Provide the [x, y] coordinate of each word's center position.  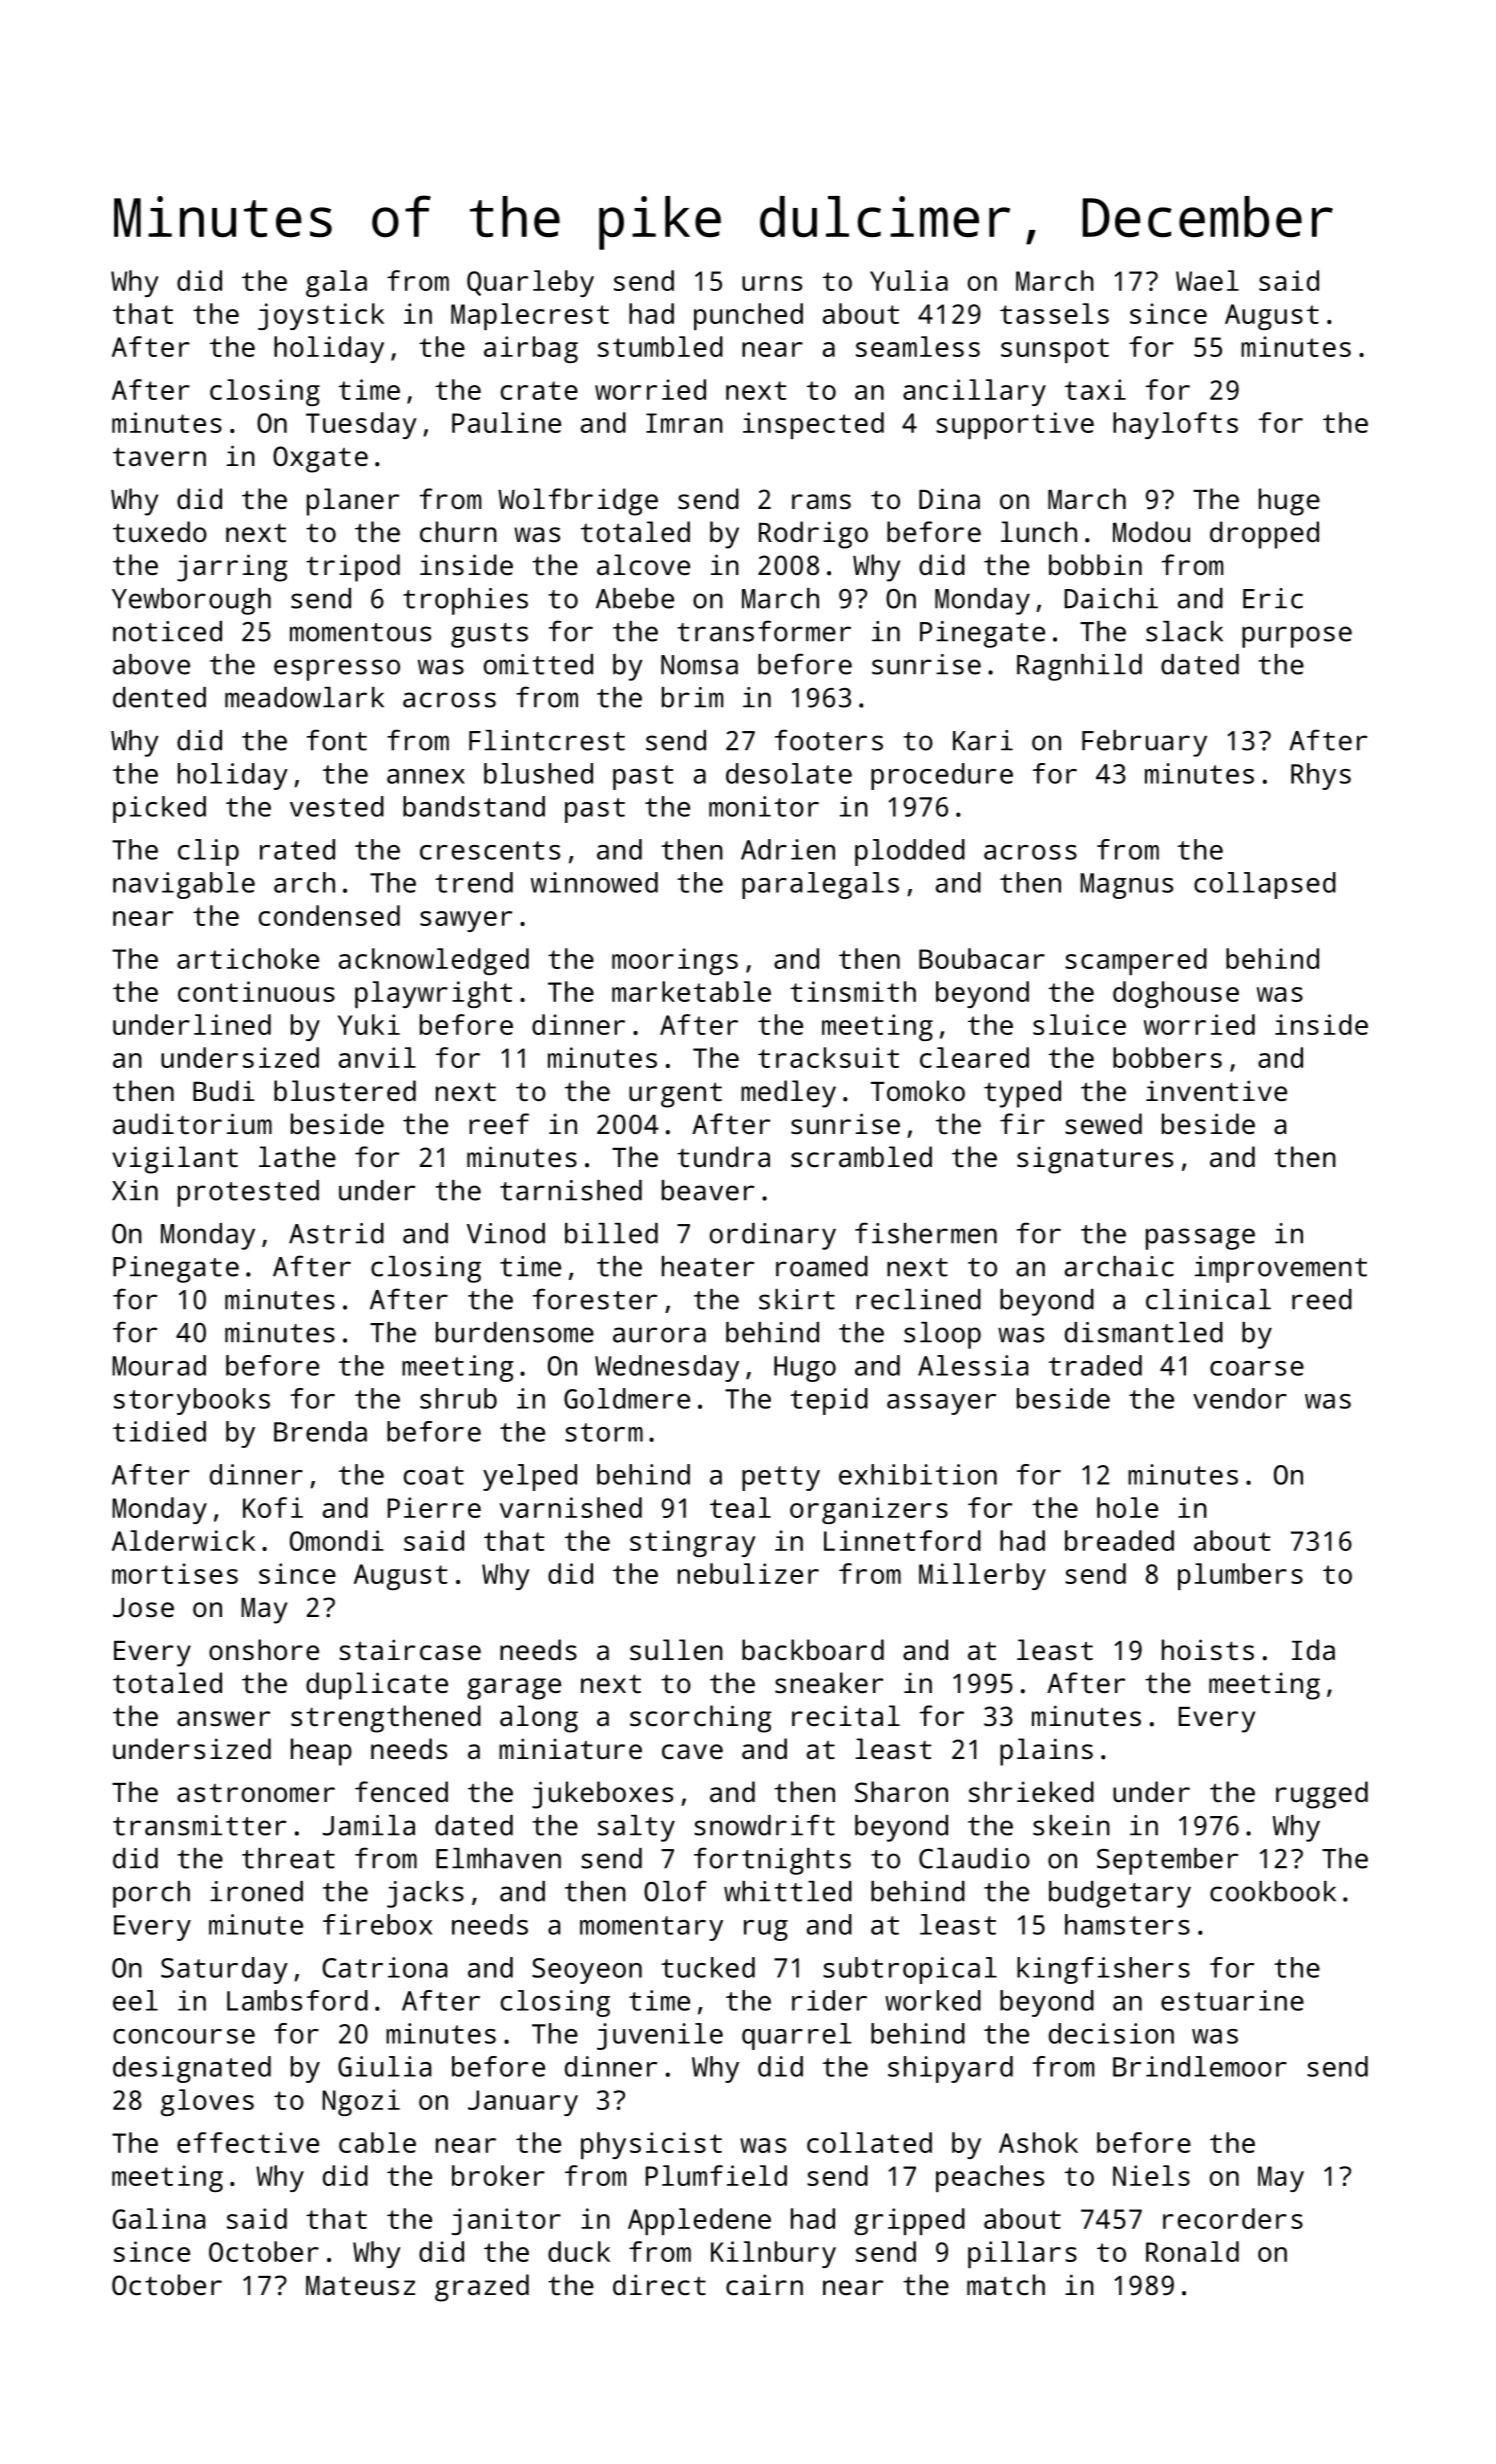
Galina [159, 2218]
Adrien [788, 849]
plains [1046, 1752]
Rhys [1321, 776]
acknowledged [434, 961]
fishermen [926, 1233]
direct [659, 2284]
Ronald [1192, 2251]
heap [321, 1752]
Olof [675, 1891]
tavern [159, 456]
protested [248, 1193]
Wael [1207, 280]
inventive [1216, 1091]
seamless [918, 346]
